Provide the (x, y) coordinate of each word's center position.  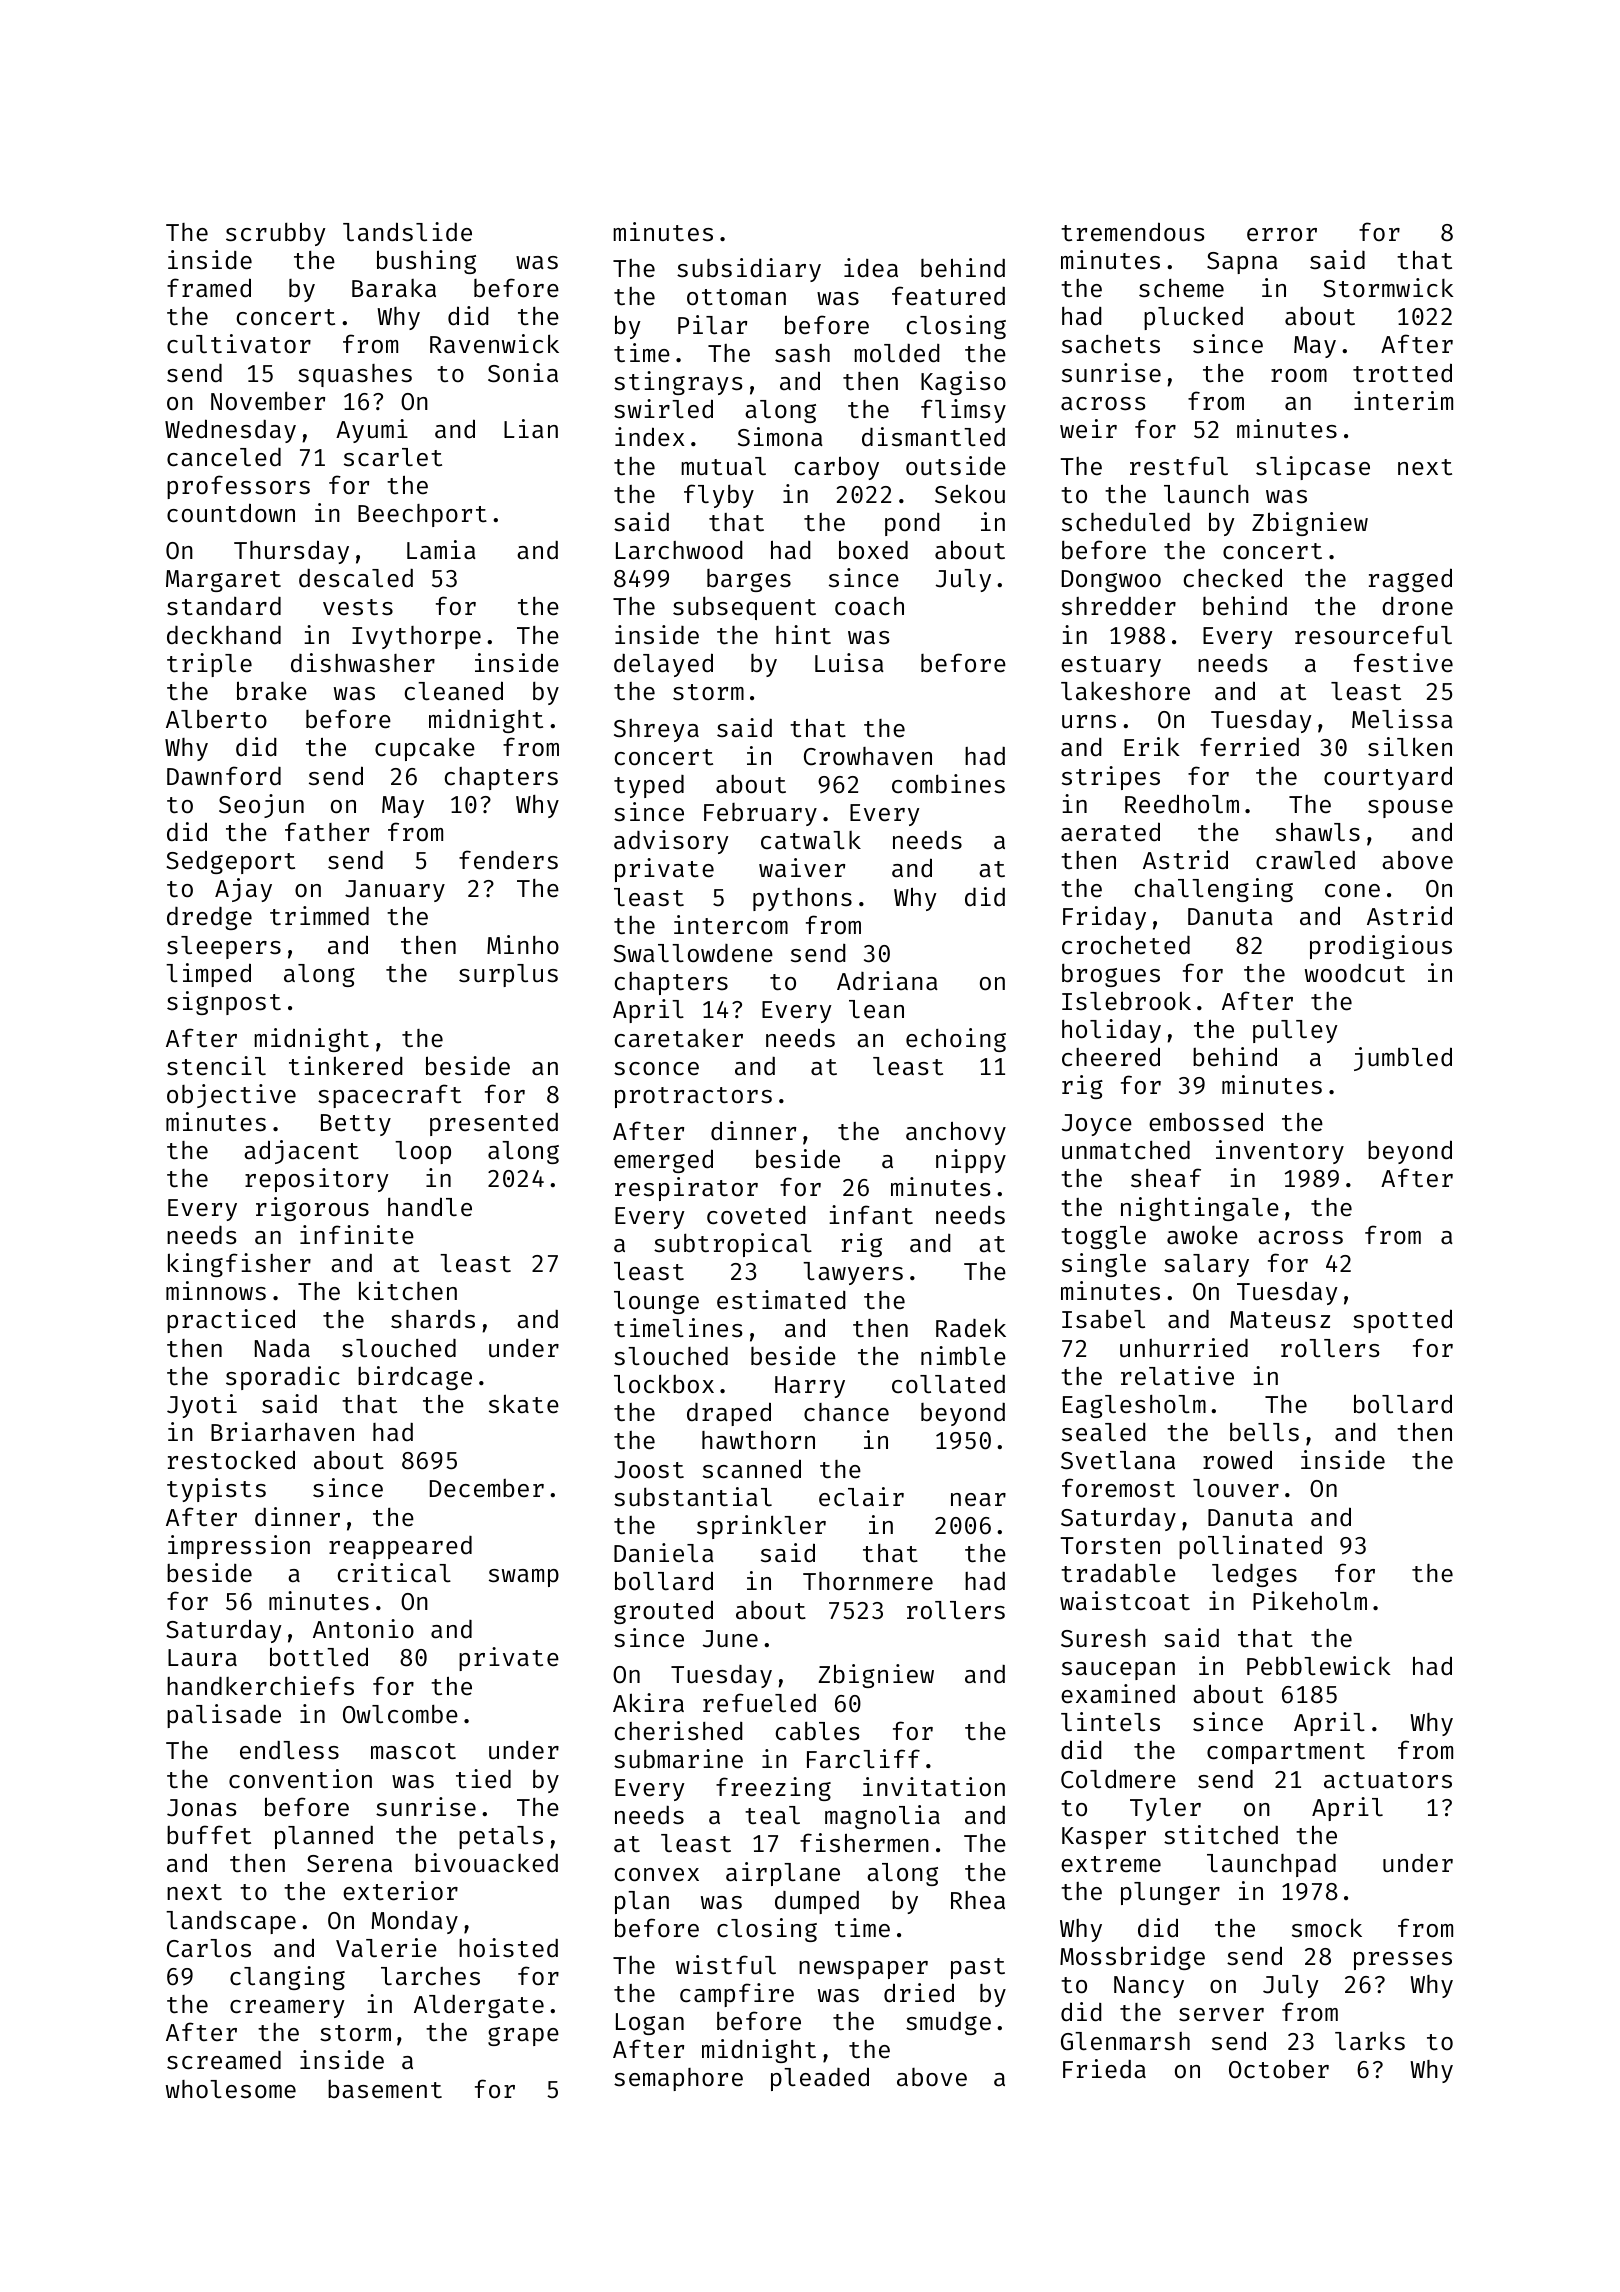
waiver (802, 868)
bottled (319, 1657)
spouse (1410, 809)
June (730, 1639)
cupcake (425, 749)
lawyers (853, 1273)
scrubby (276, 234)
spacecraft (389, 1096)
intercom (731, 924)
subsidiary (749, 270)
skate (524, 1404)
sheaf (1166, 1178)
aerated (1110, 832)
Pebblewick (1319, 1666)
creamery (287, 2009)
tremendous (1133, 232)
